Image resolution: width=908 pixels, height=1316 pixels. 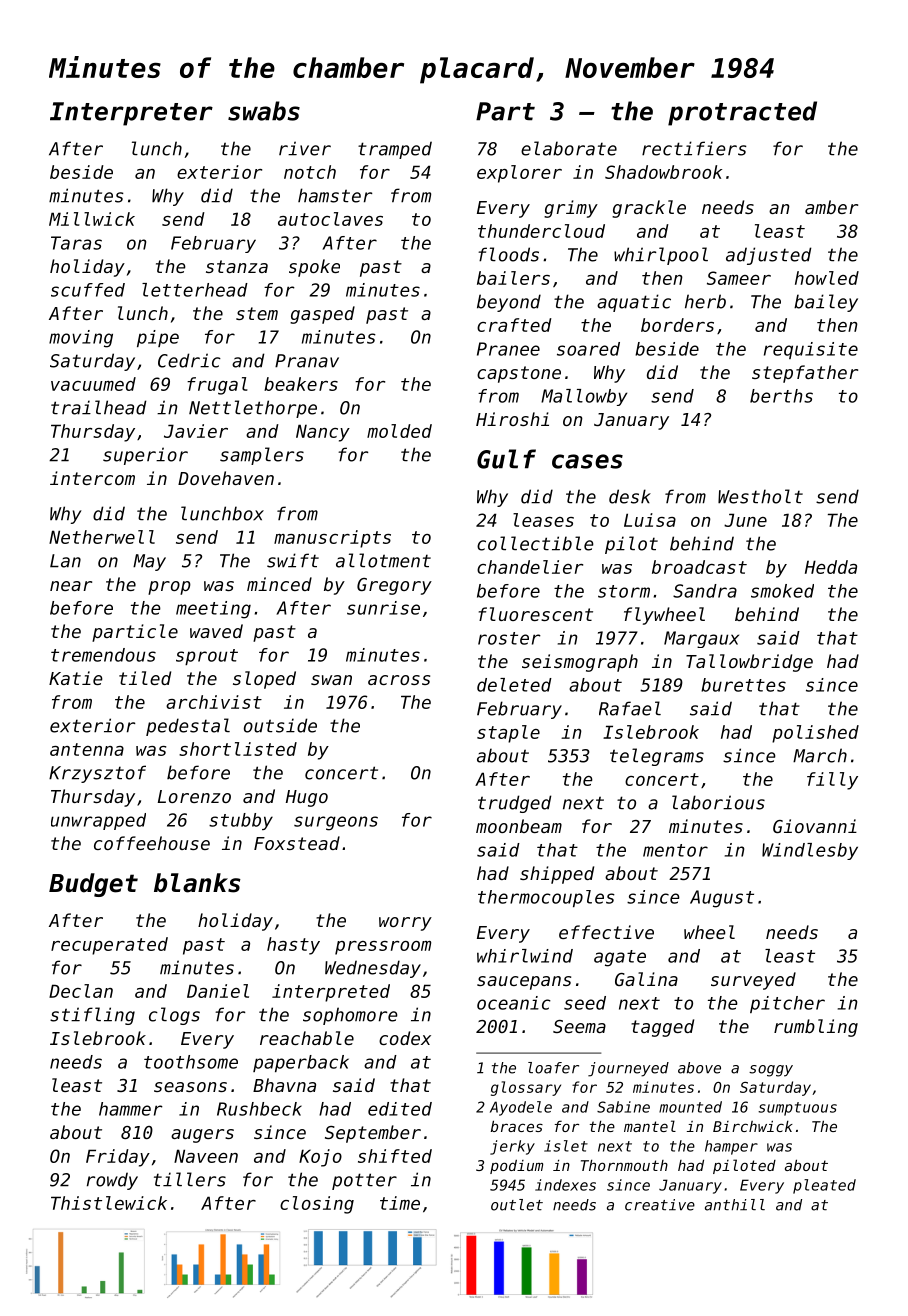 I want to click on closing, so click(x=317, y=1205).
